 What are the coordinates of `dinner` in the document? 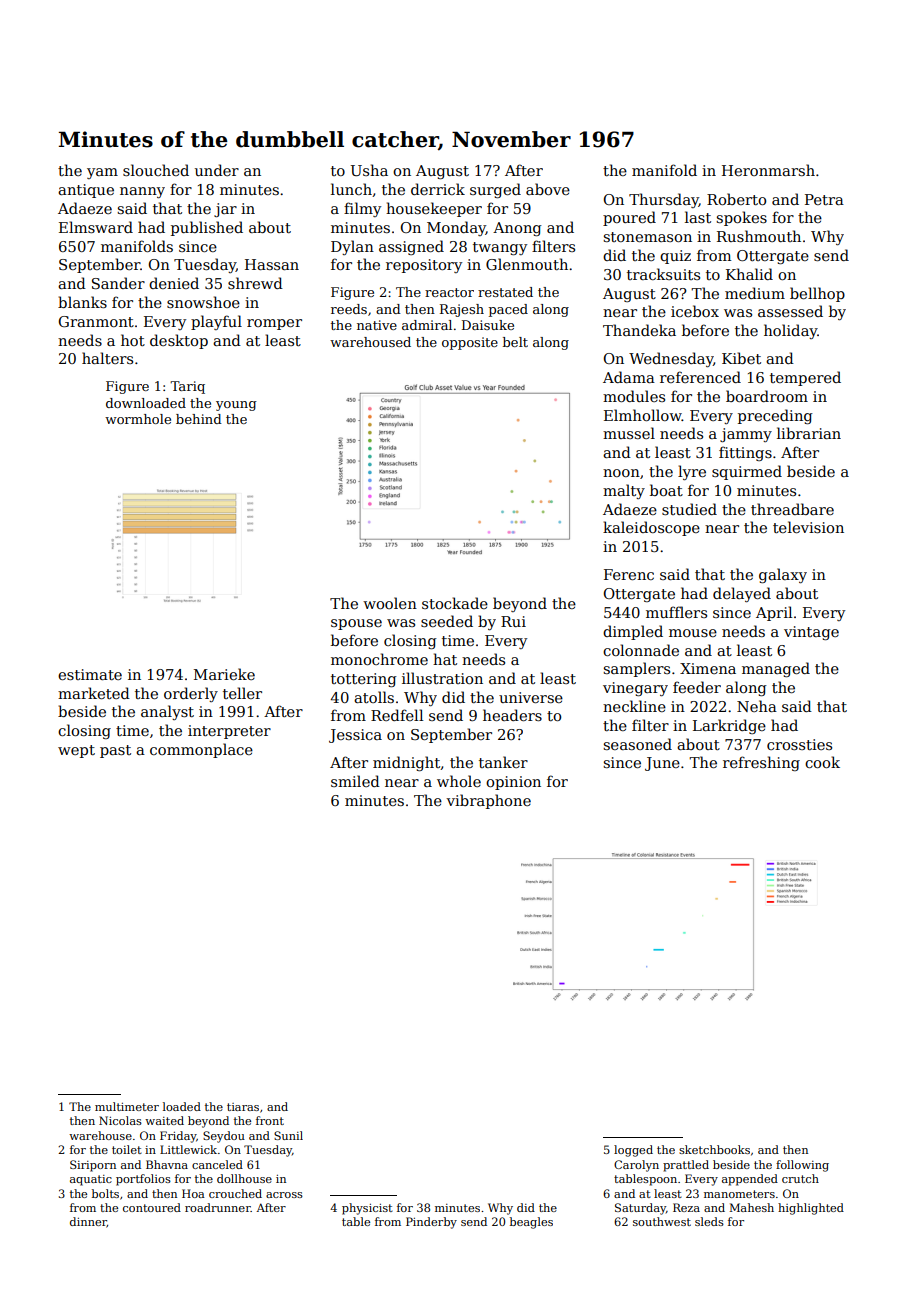 It's located at (88, 1222).
